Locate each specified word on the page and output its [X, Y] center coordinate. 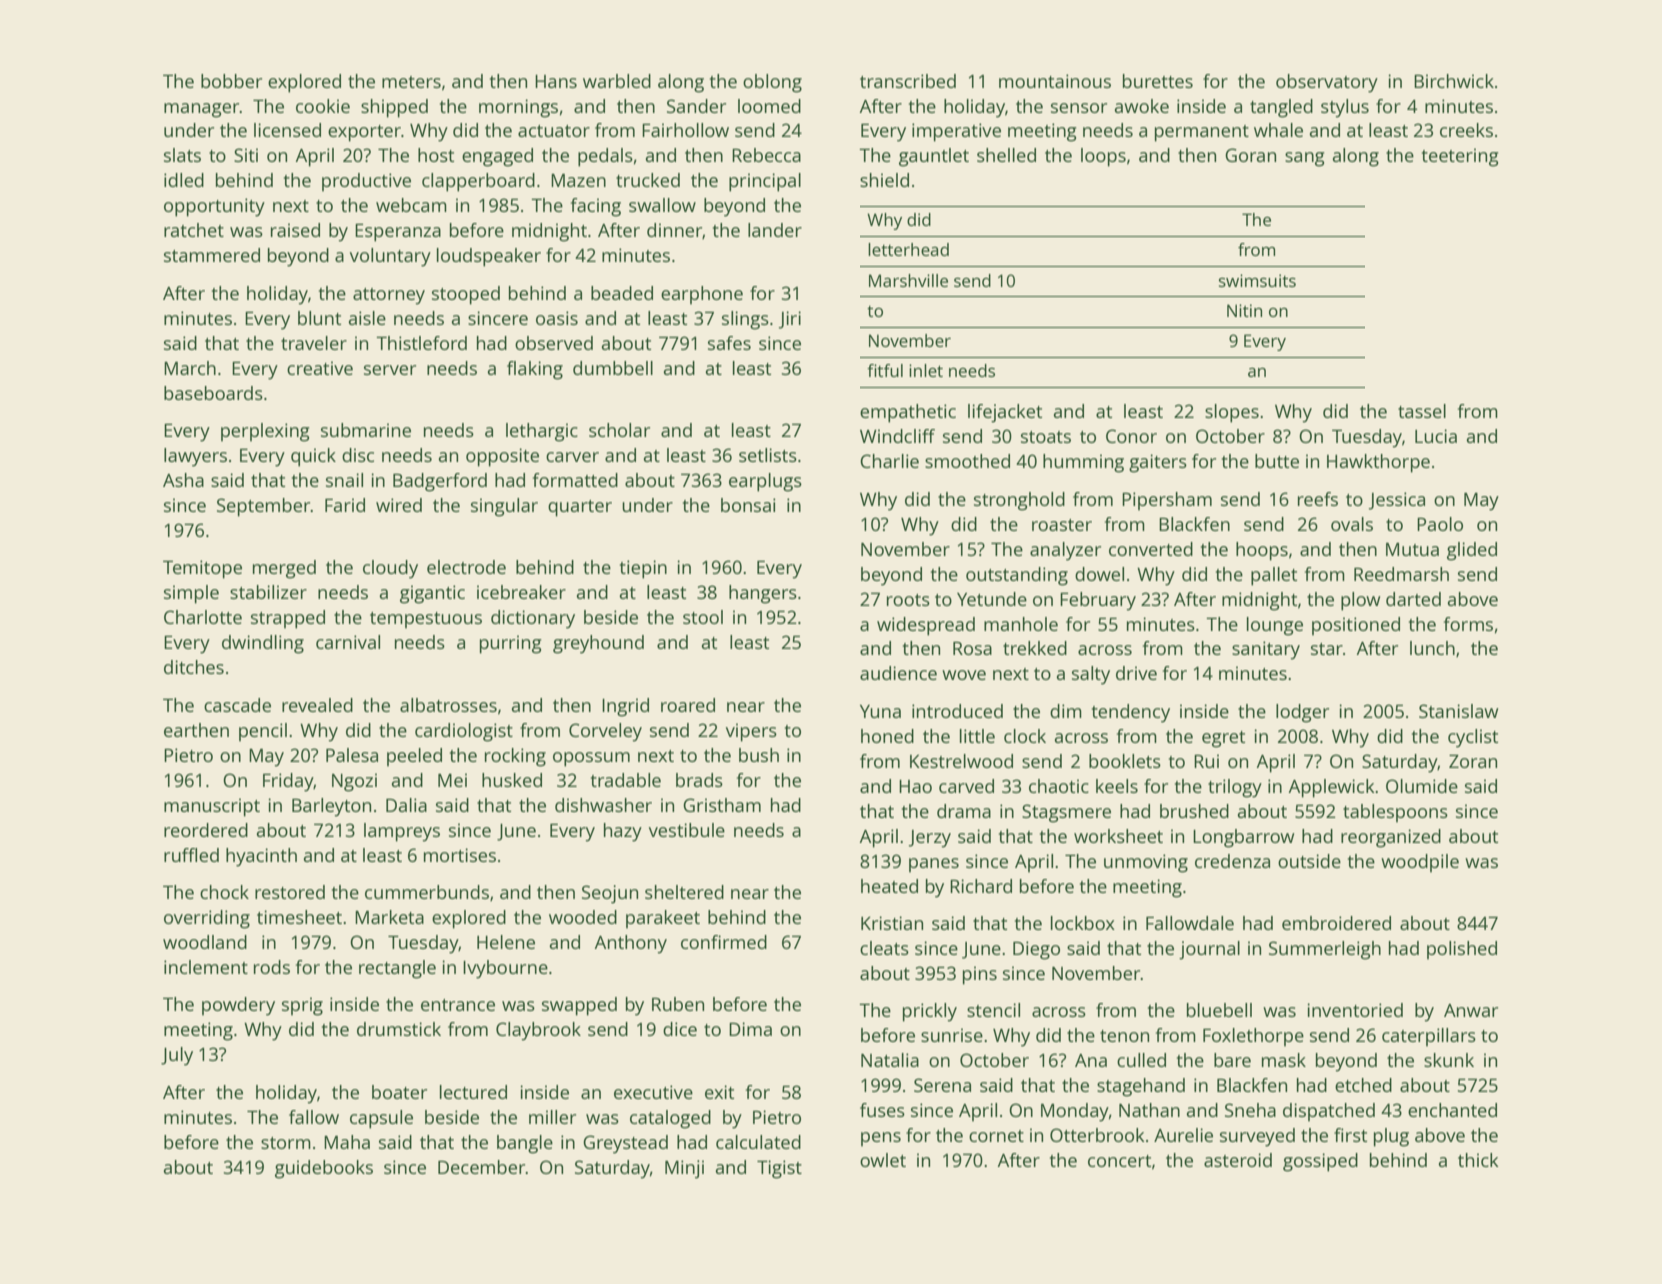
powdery [238, 1006]
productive [366, 182]
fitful [885, 370]
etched [1363, 1085]
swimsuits [1257, 280]
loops [1103, 157]
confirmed [724, 942]
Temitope [202, 569]
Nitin [1244, 310]
